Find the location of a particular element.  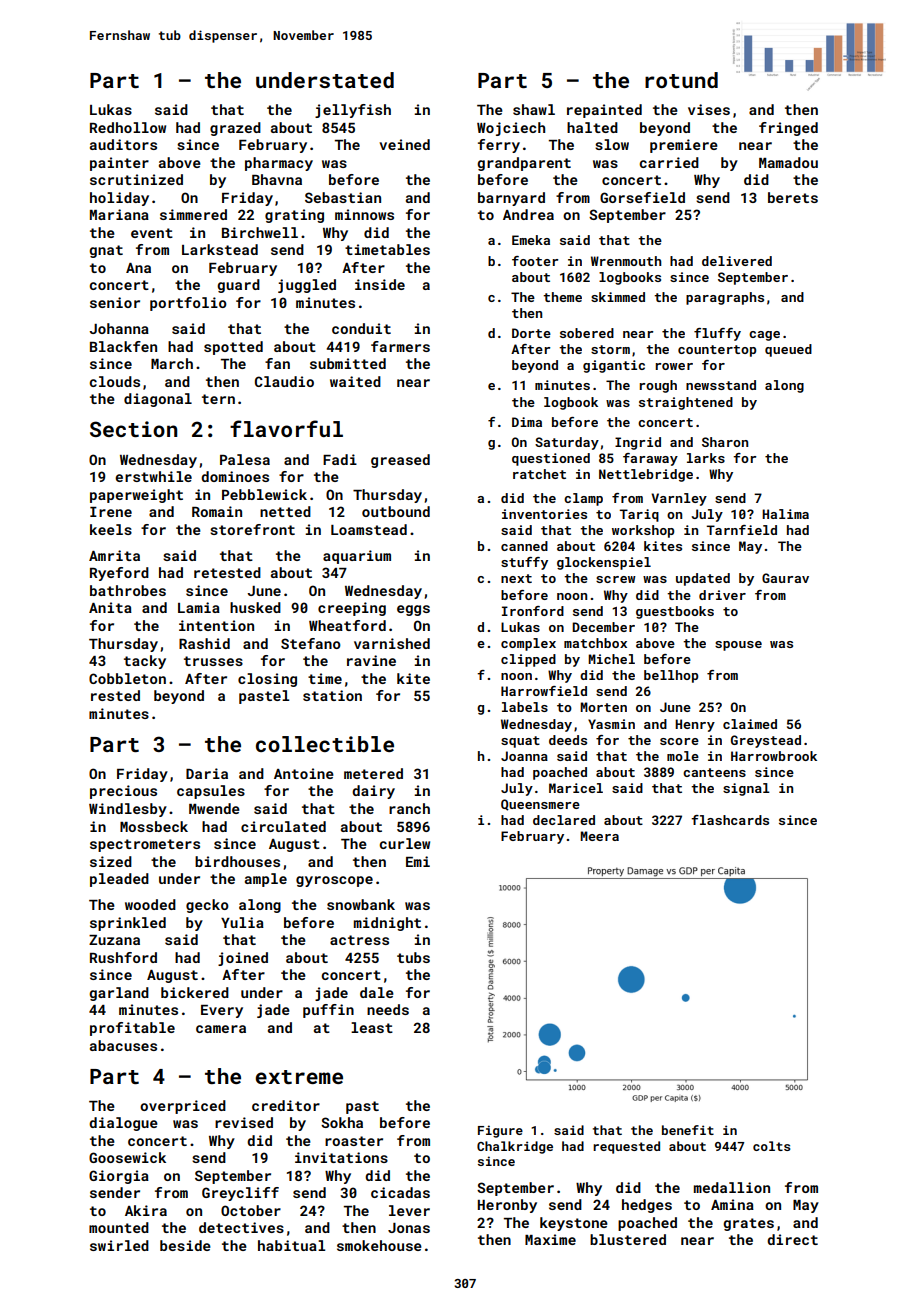

mounted is located at coordinates (119, 1227).
